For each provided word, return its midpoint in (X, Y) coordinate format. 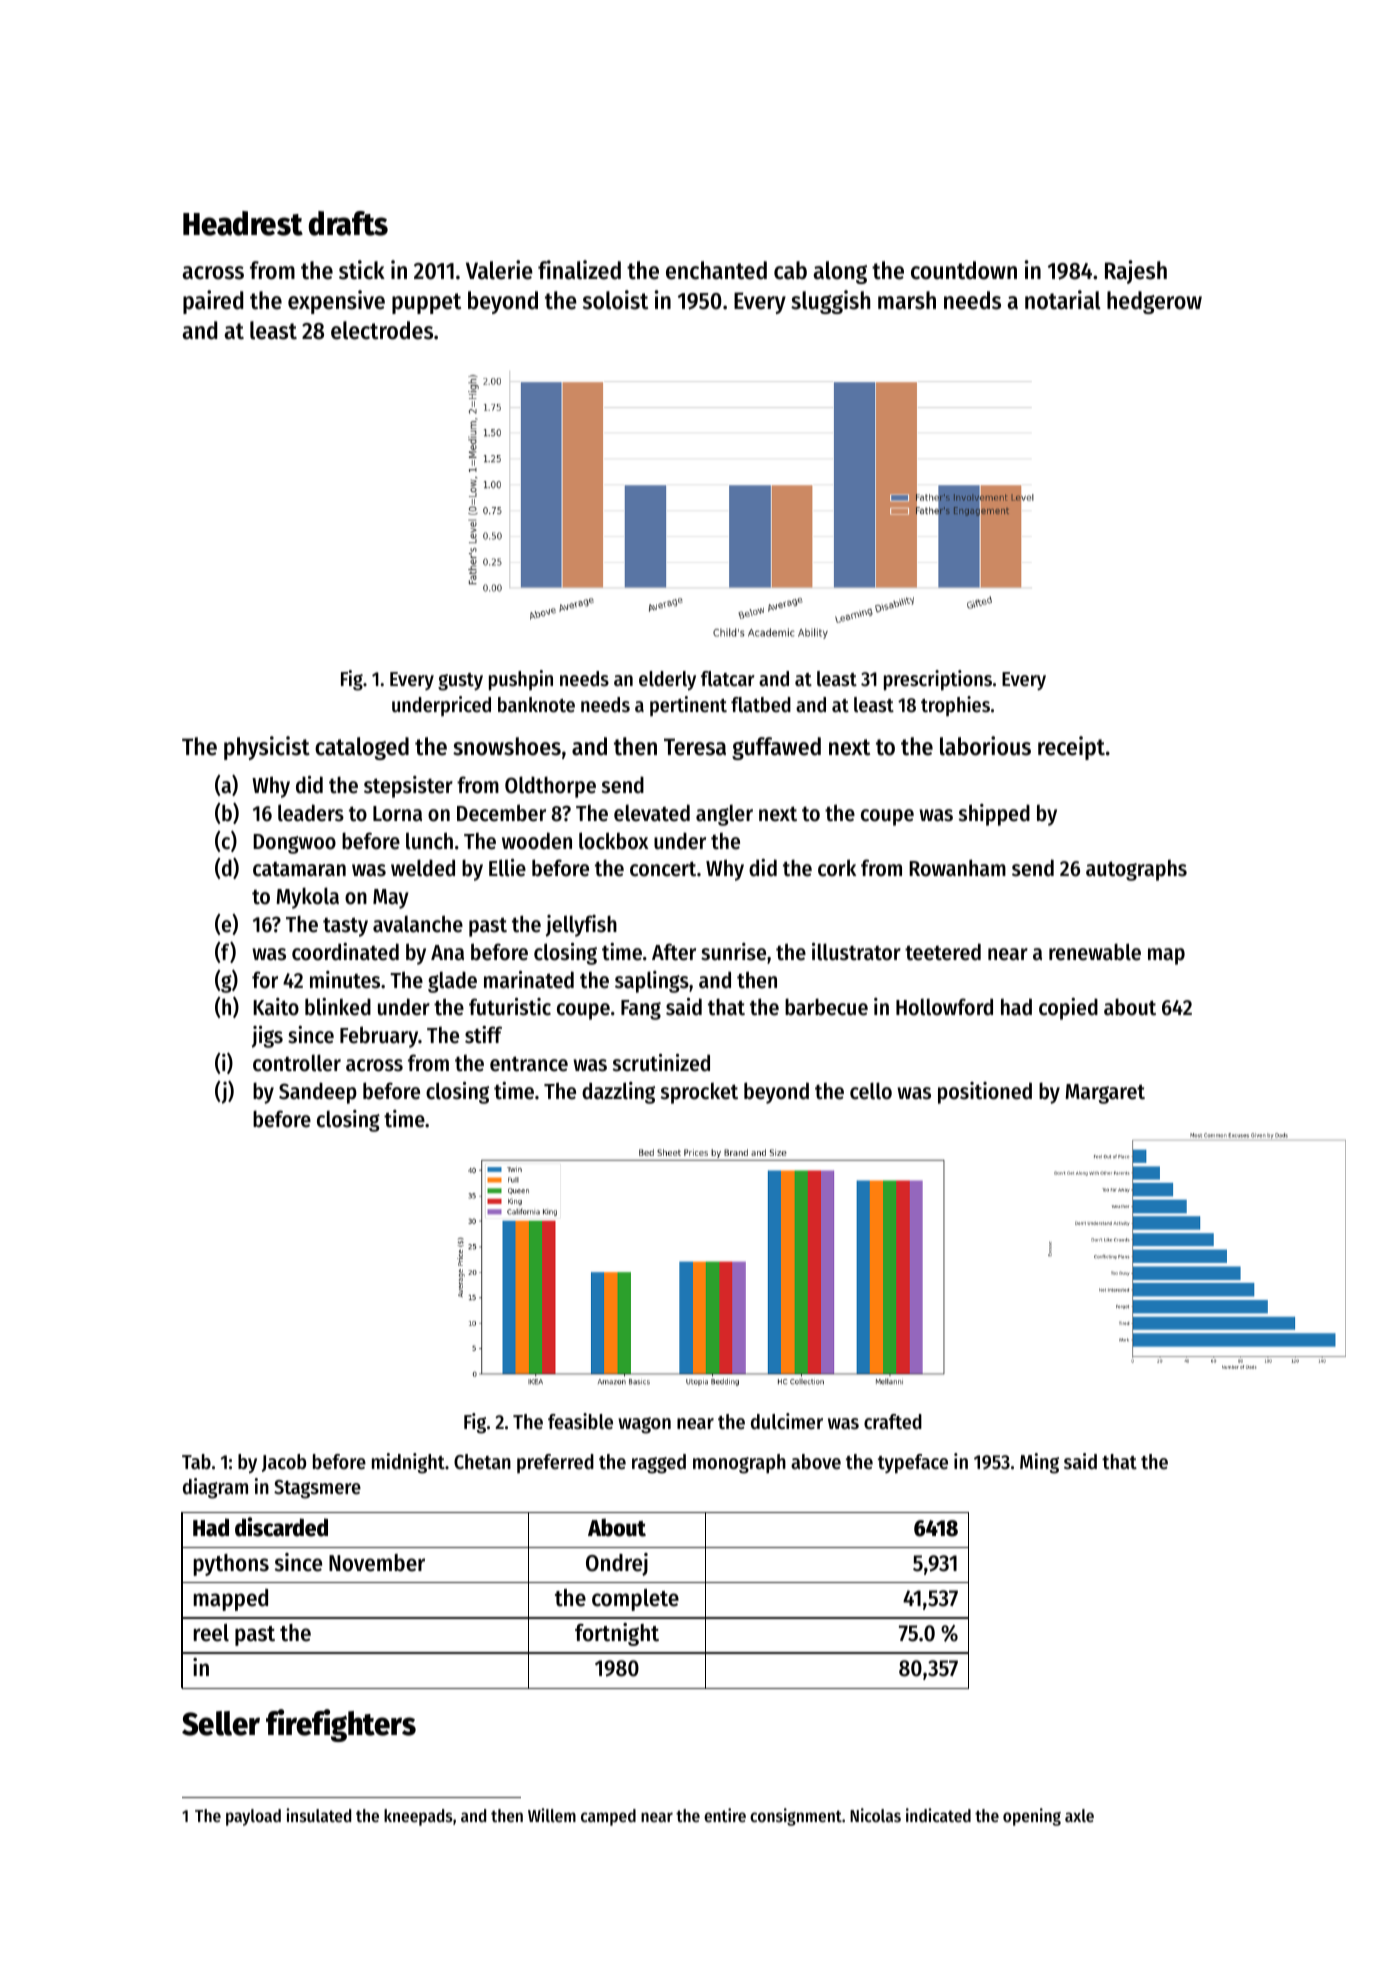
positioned (985, 1093)
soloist (615, 300)
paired (213, 302)
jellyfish (581, 926)
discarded (281, 1527)
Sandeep (318, 1093)
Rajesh (1136, 272)
